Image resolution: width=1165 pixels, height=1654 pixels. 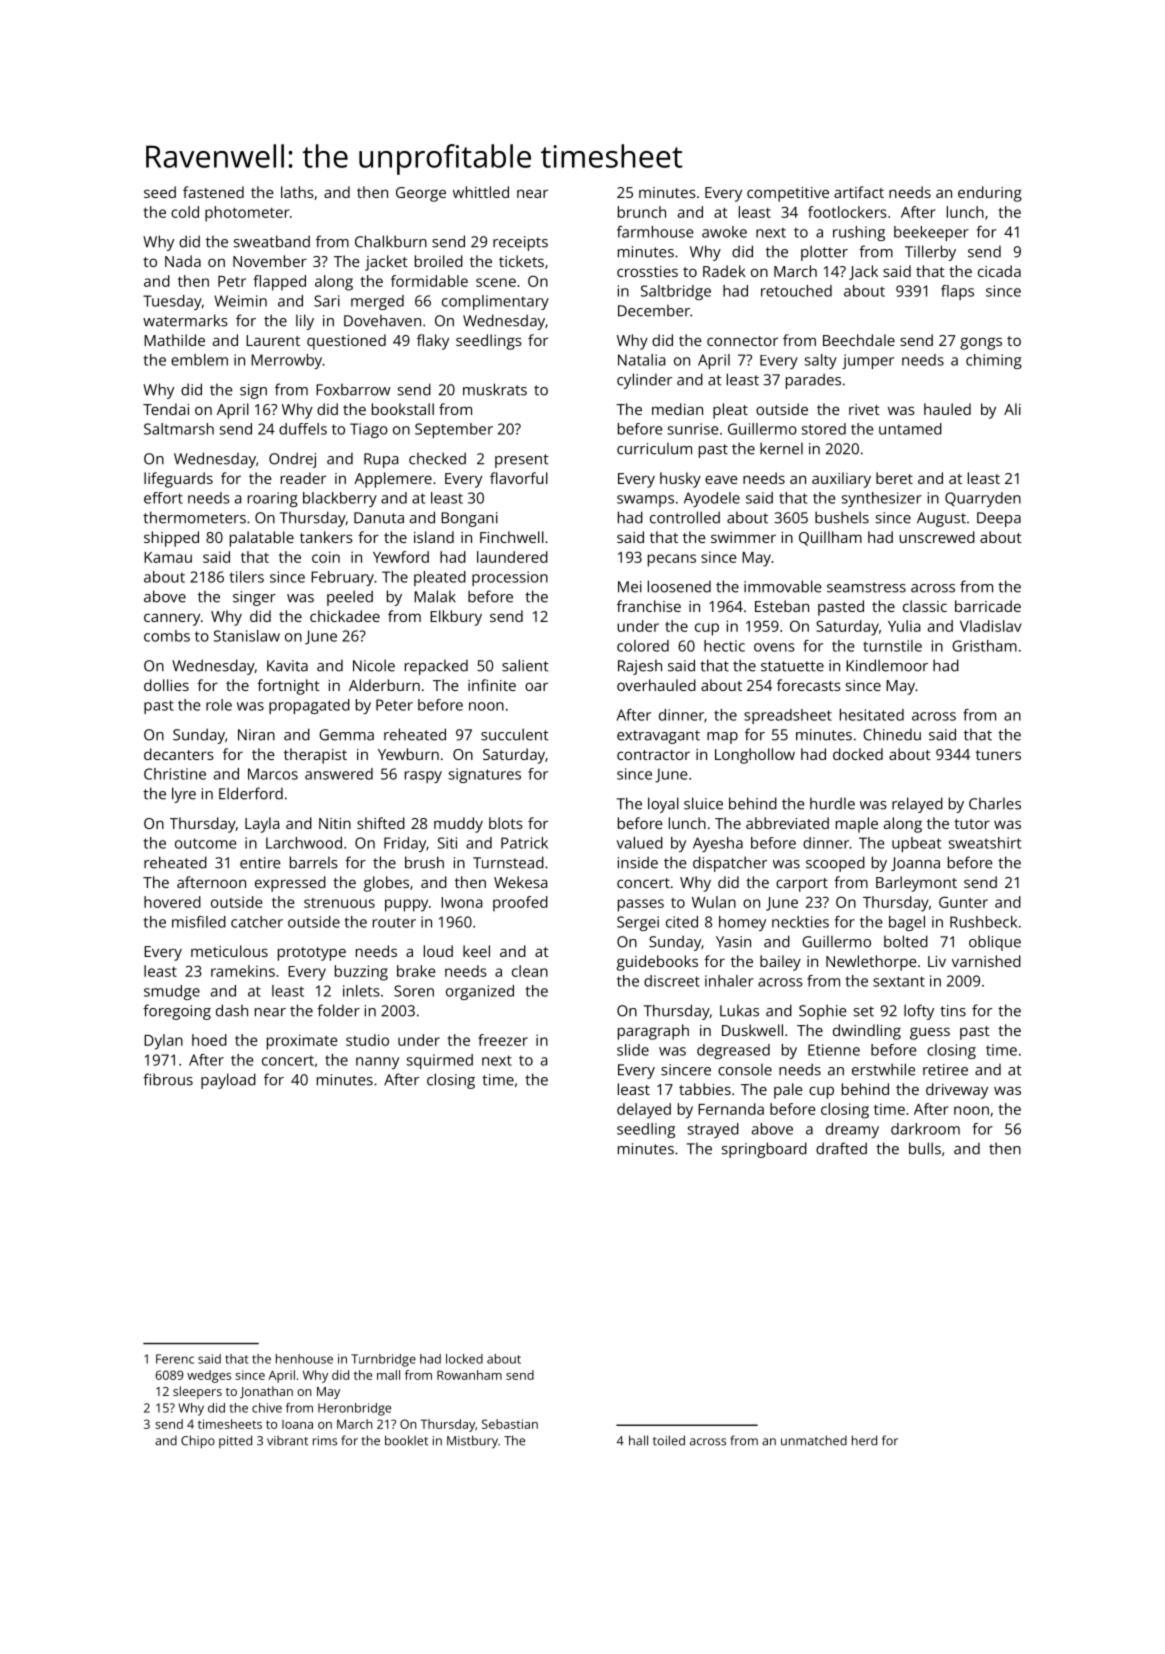 I want to click on payload, so click(x=228, y=1081).
